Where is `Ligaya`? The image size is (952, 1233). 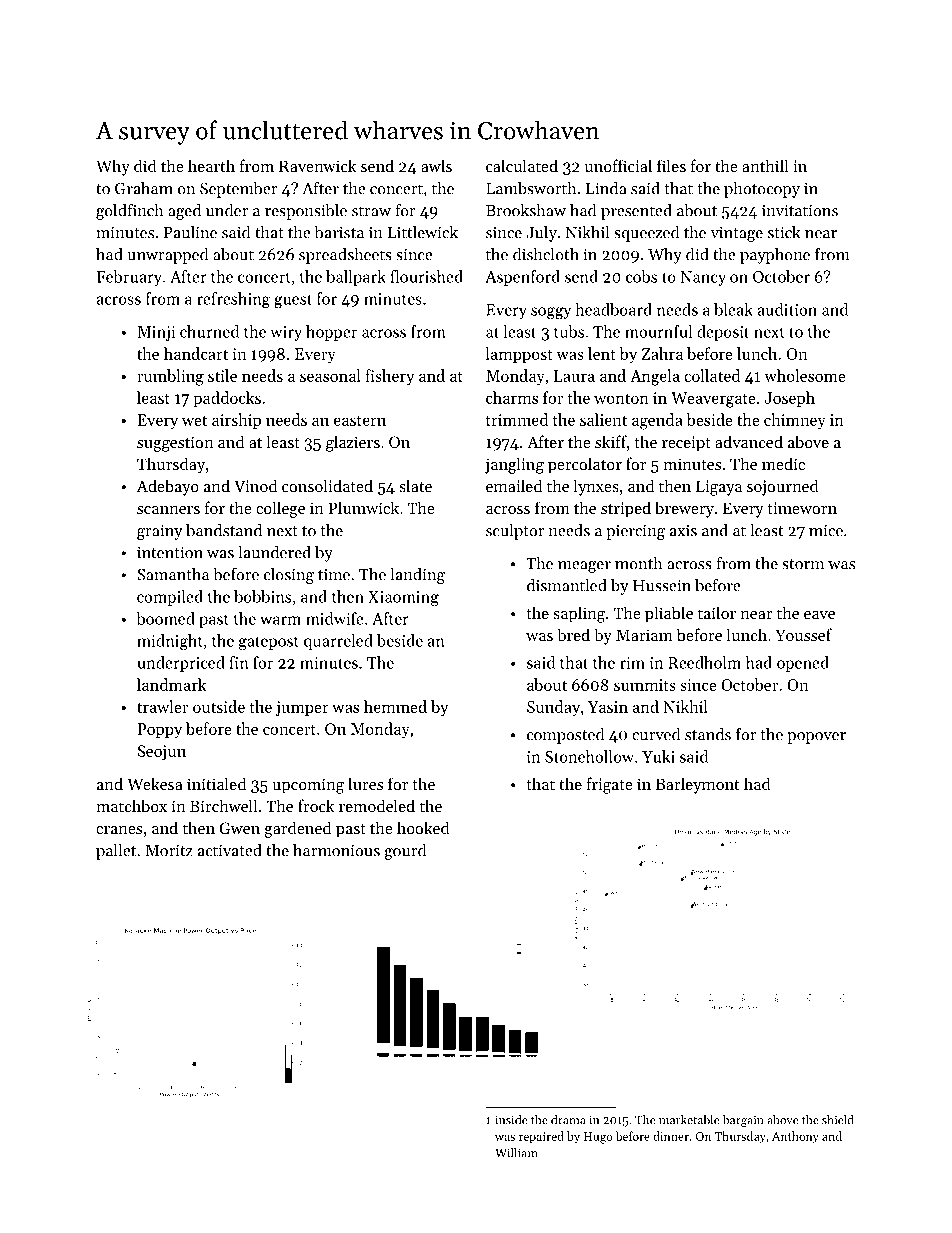 Ligaya is located at coordinates (719, 488).
